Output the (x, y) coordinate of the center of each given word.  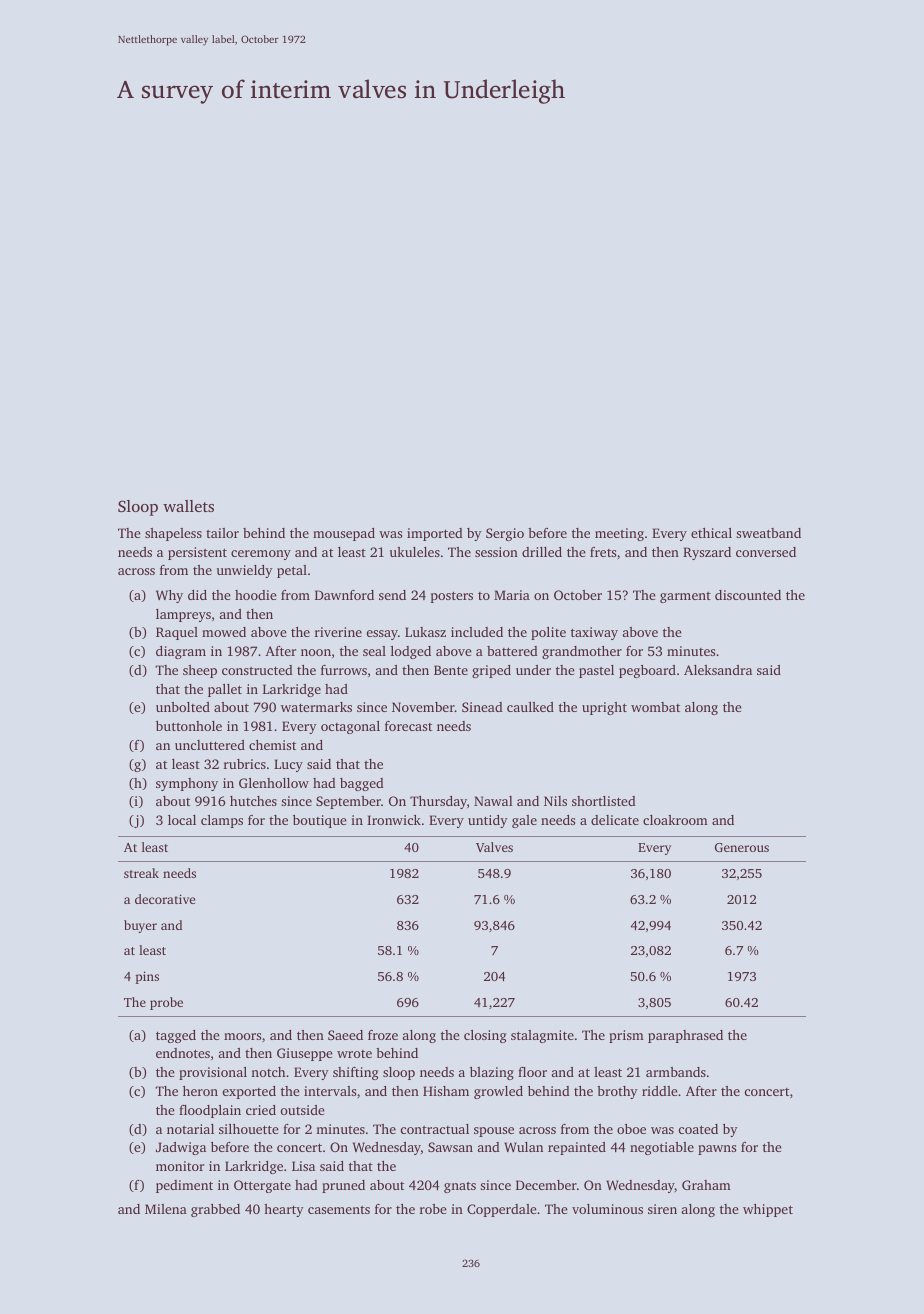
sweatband (768, 533)
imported (435, 534)
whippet (768, 1210)
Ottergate (262, 1186)
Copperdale (502, 1210)
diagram (181, 652)
